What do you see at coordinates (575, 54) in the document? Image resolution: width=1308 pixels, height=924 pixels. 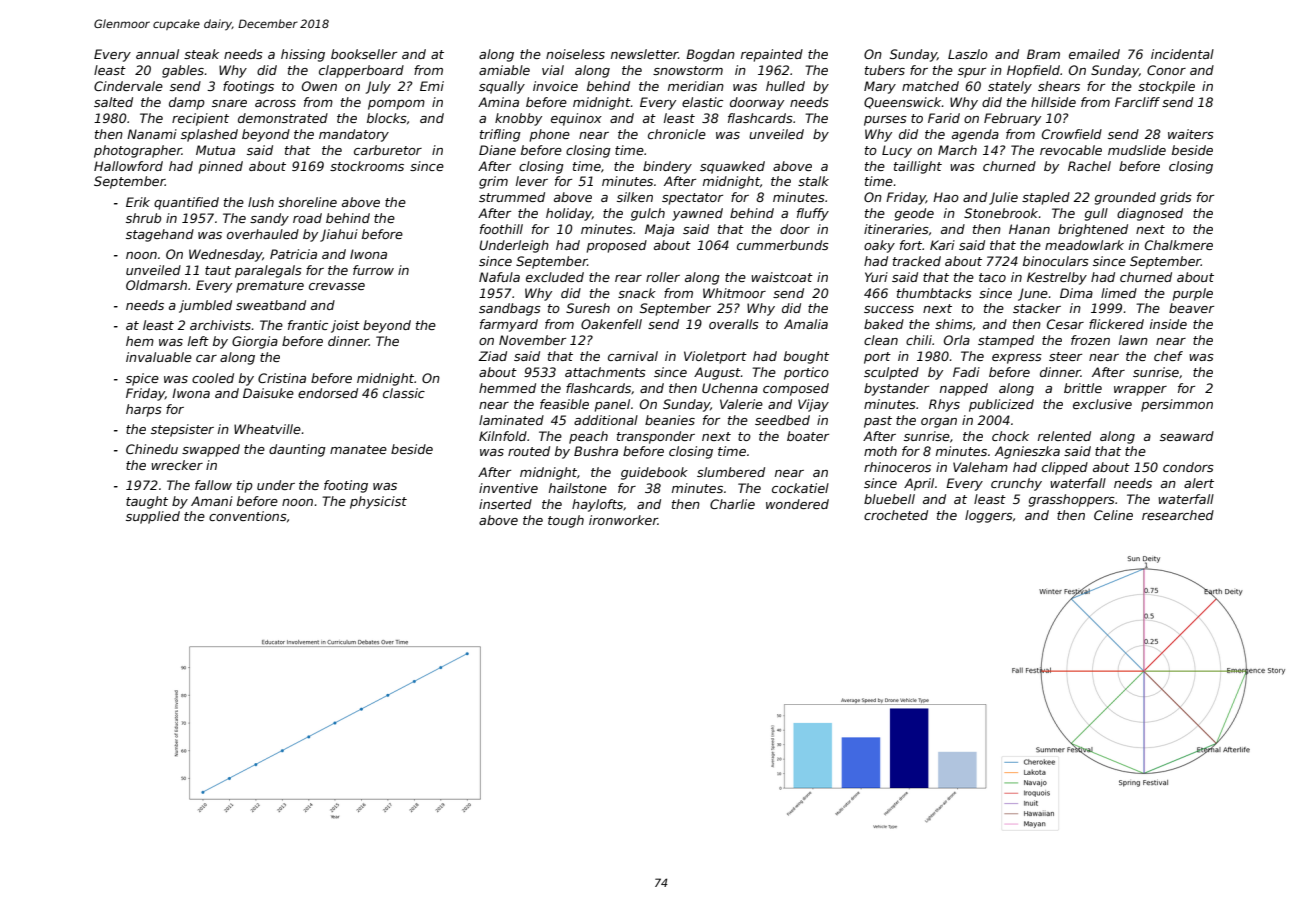 I see `noiseless` at bounding box center [575, 54].
